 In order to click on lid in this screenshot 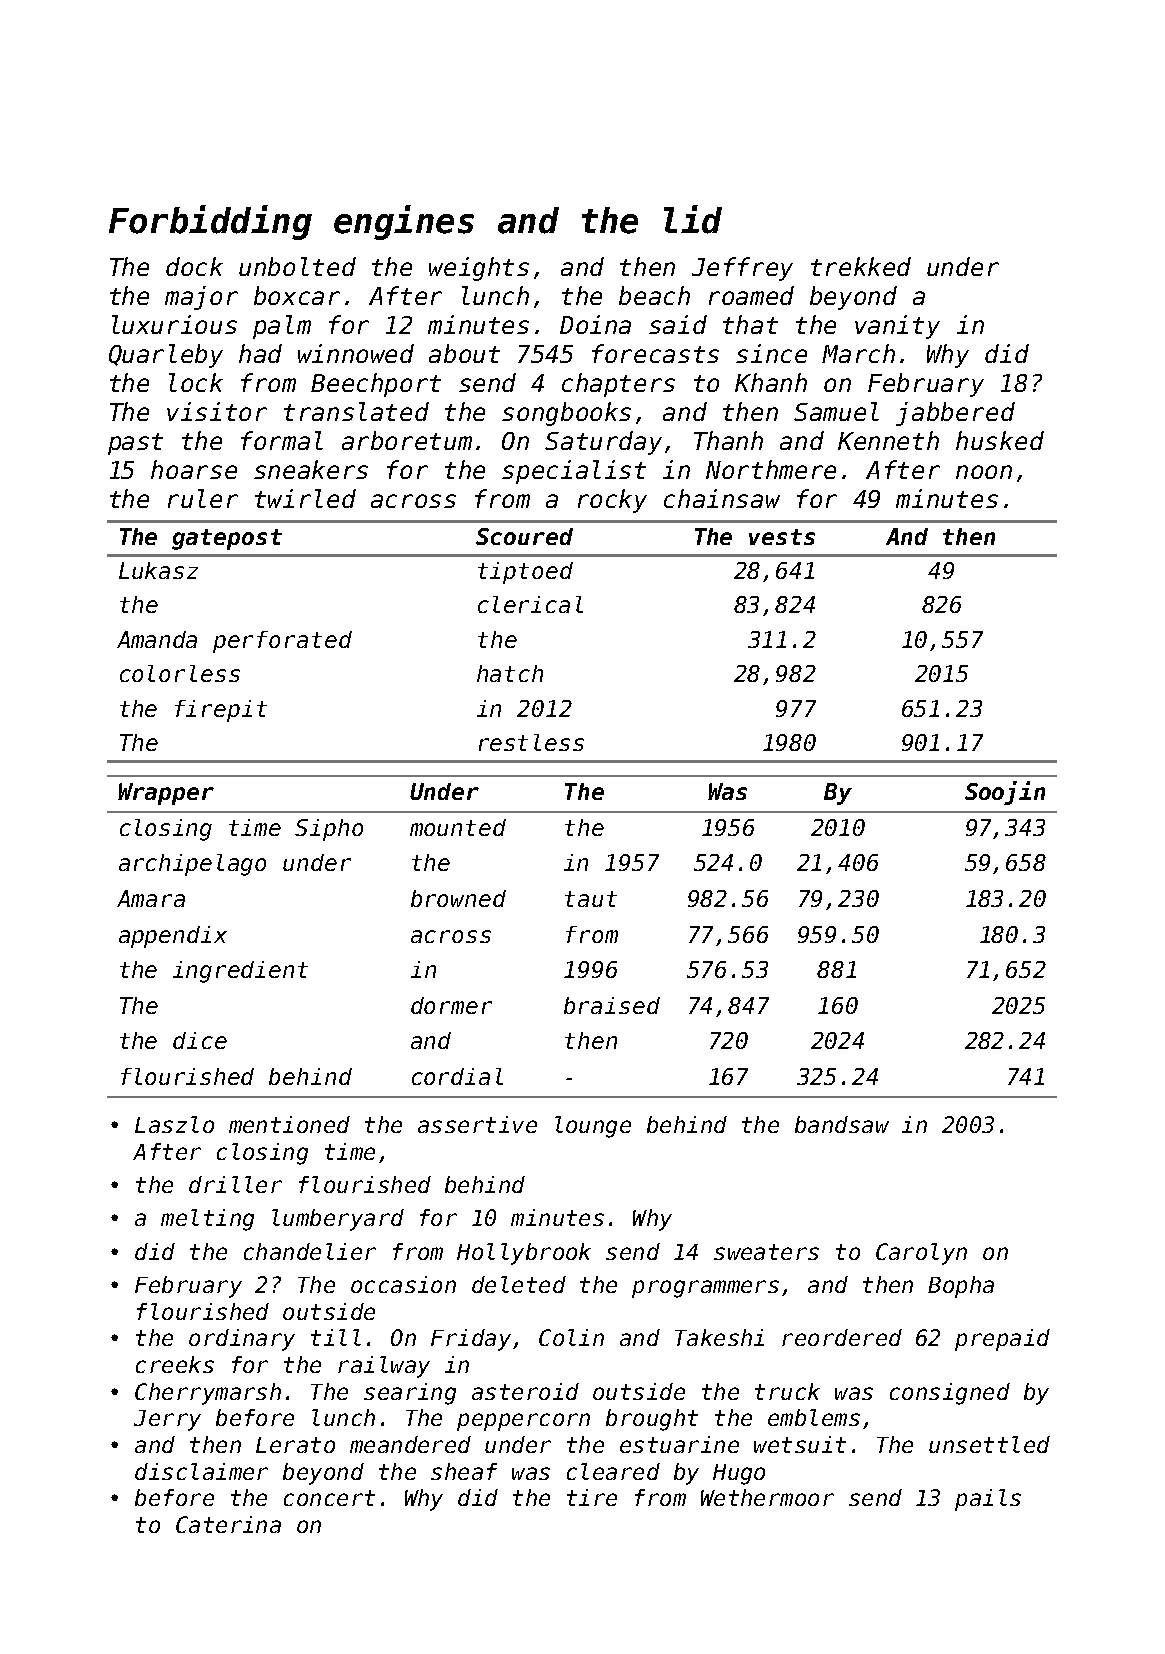, I will do `click(693, 219)`.
